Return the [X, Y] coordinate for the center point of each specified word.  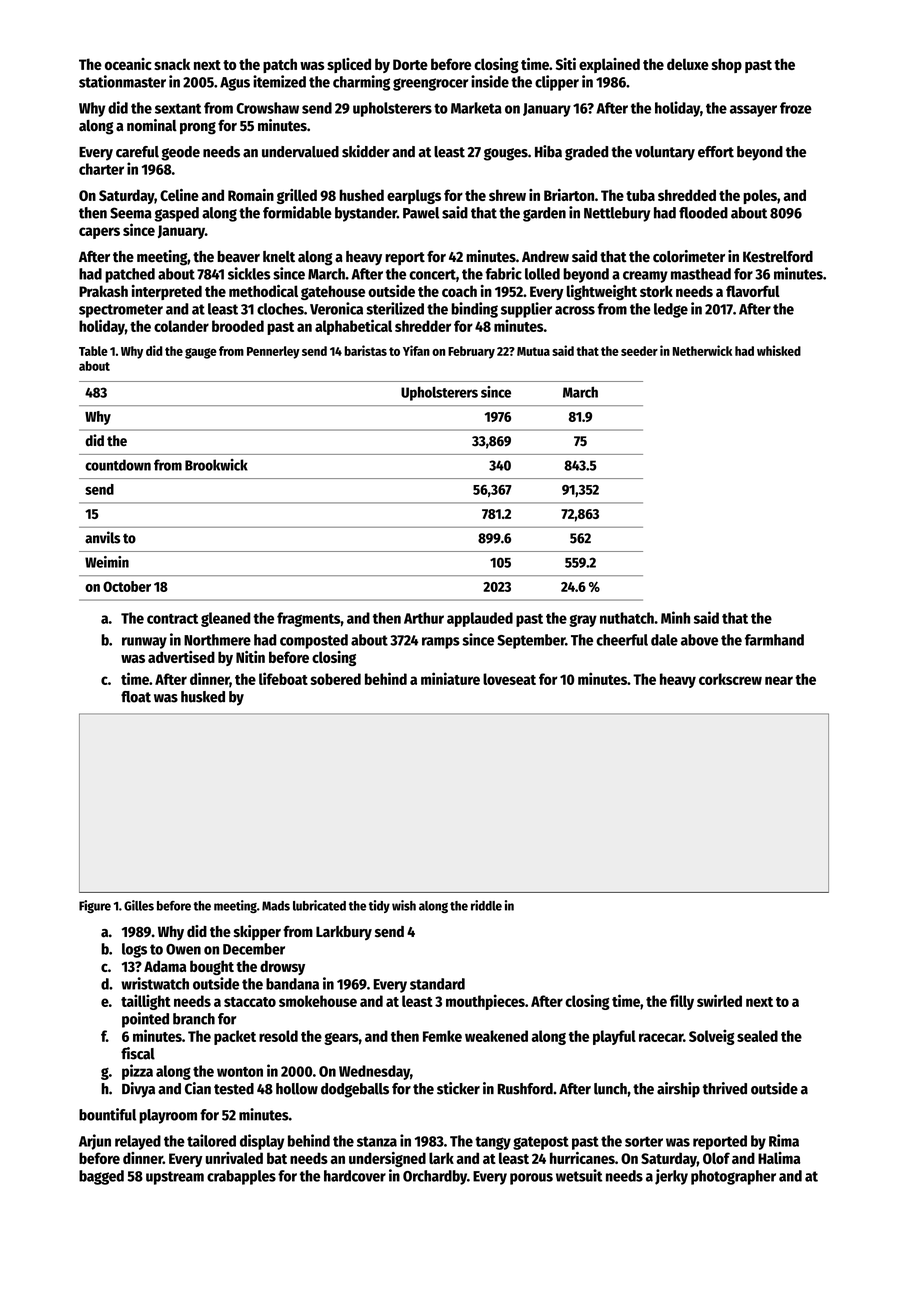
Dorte [410, 64]
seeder [639, 351]
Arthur [424, 618]
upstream [175, 1178]
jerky [671, 1177]
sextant [178, 108]
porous [531, 1179]
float [136, 697]
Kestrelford [778, 257]
